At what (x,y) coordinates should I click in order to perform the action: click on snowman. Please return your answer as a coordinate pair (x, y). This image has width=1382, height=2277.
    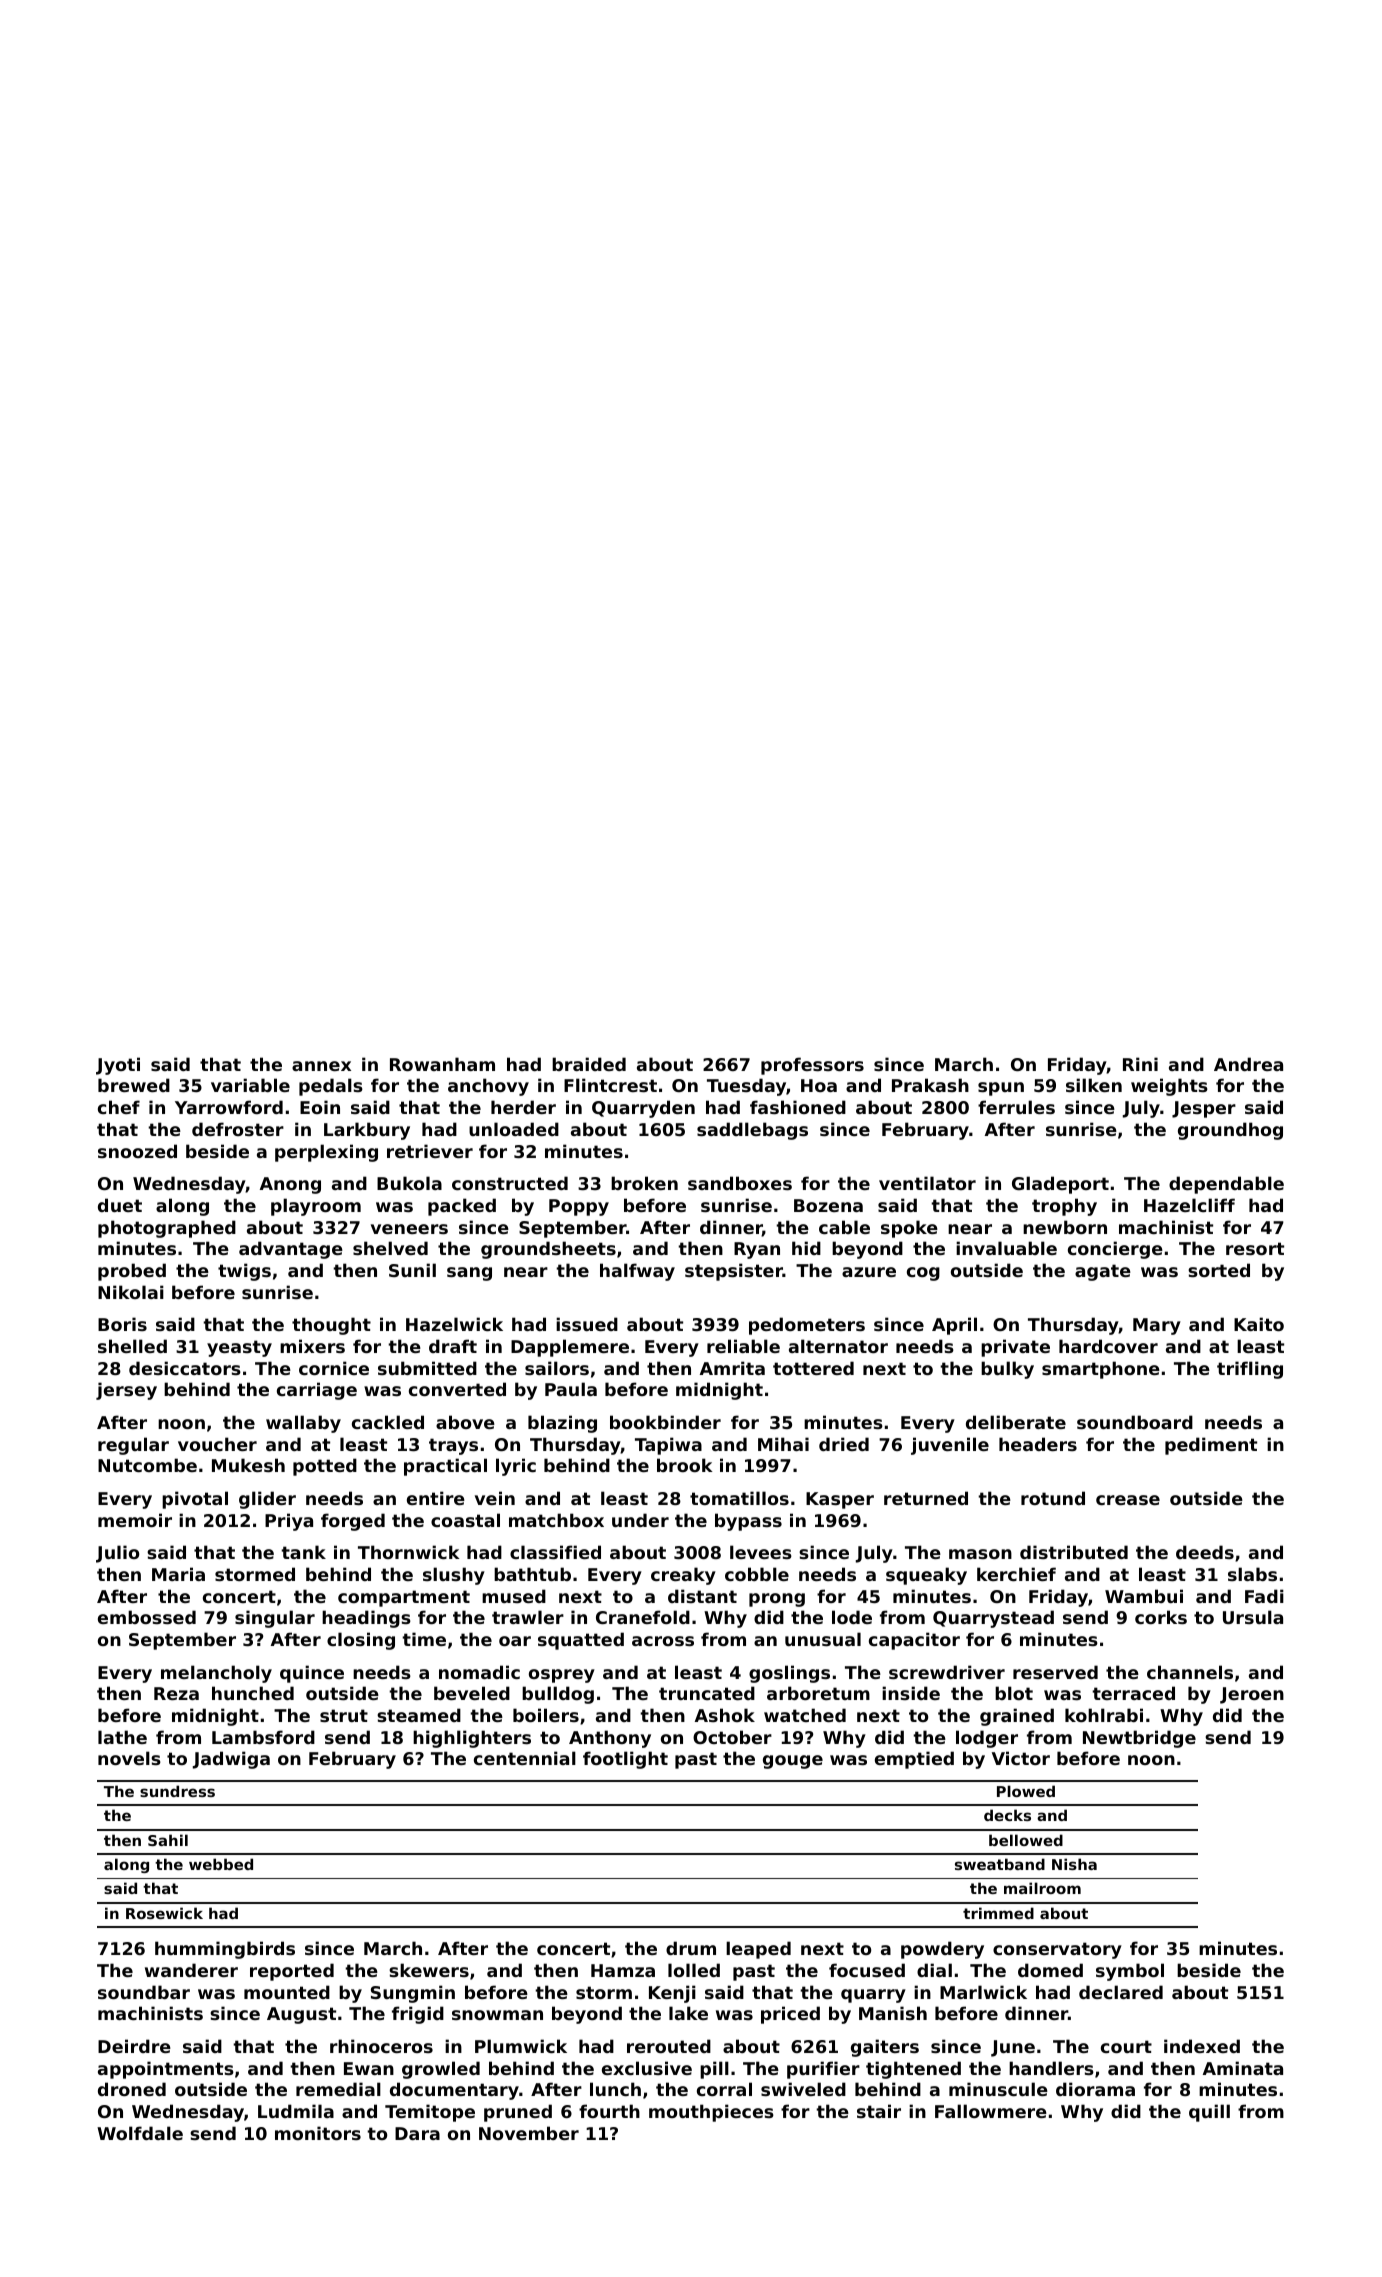
    Looking at the image, I should click on (497, 2015).
